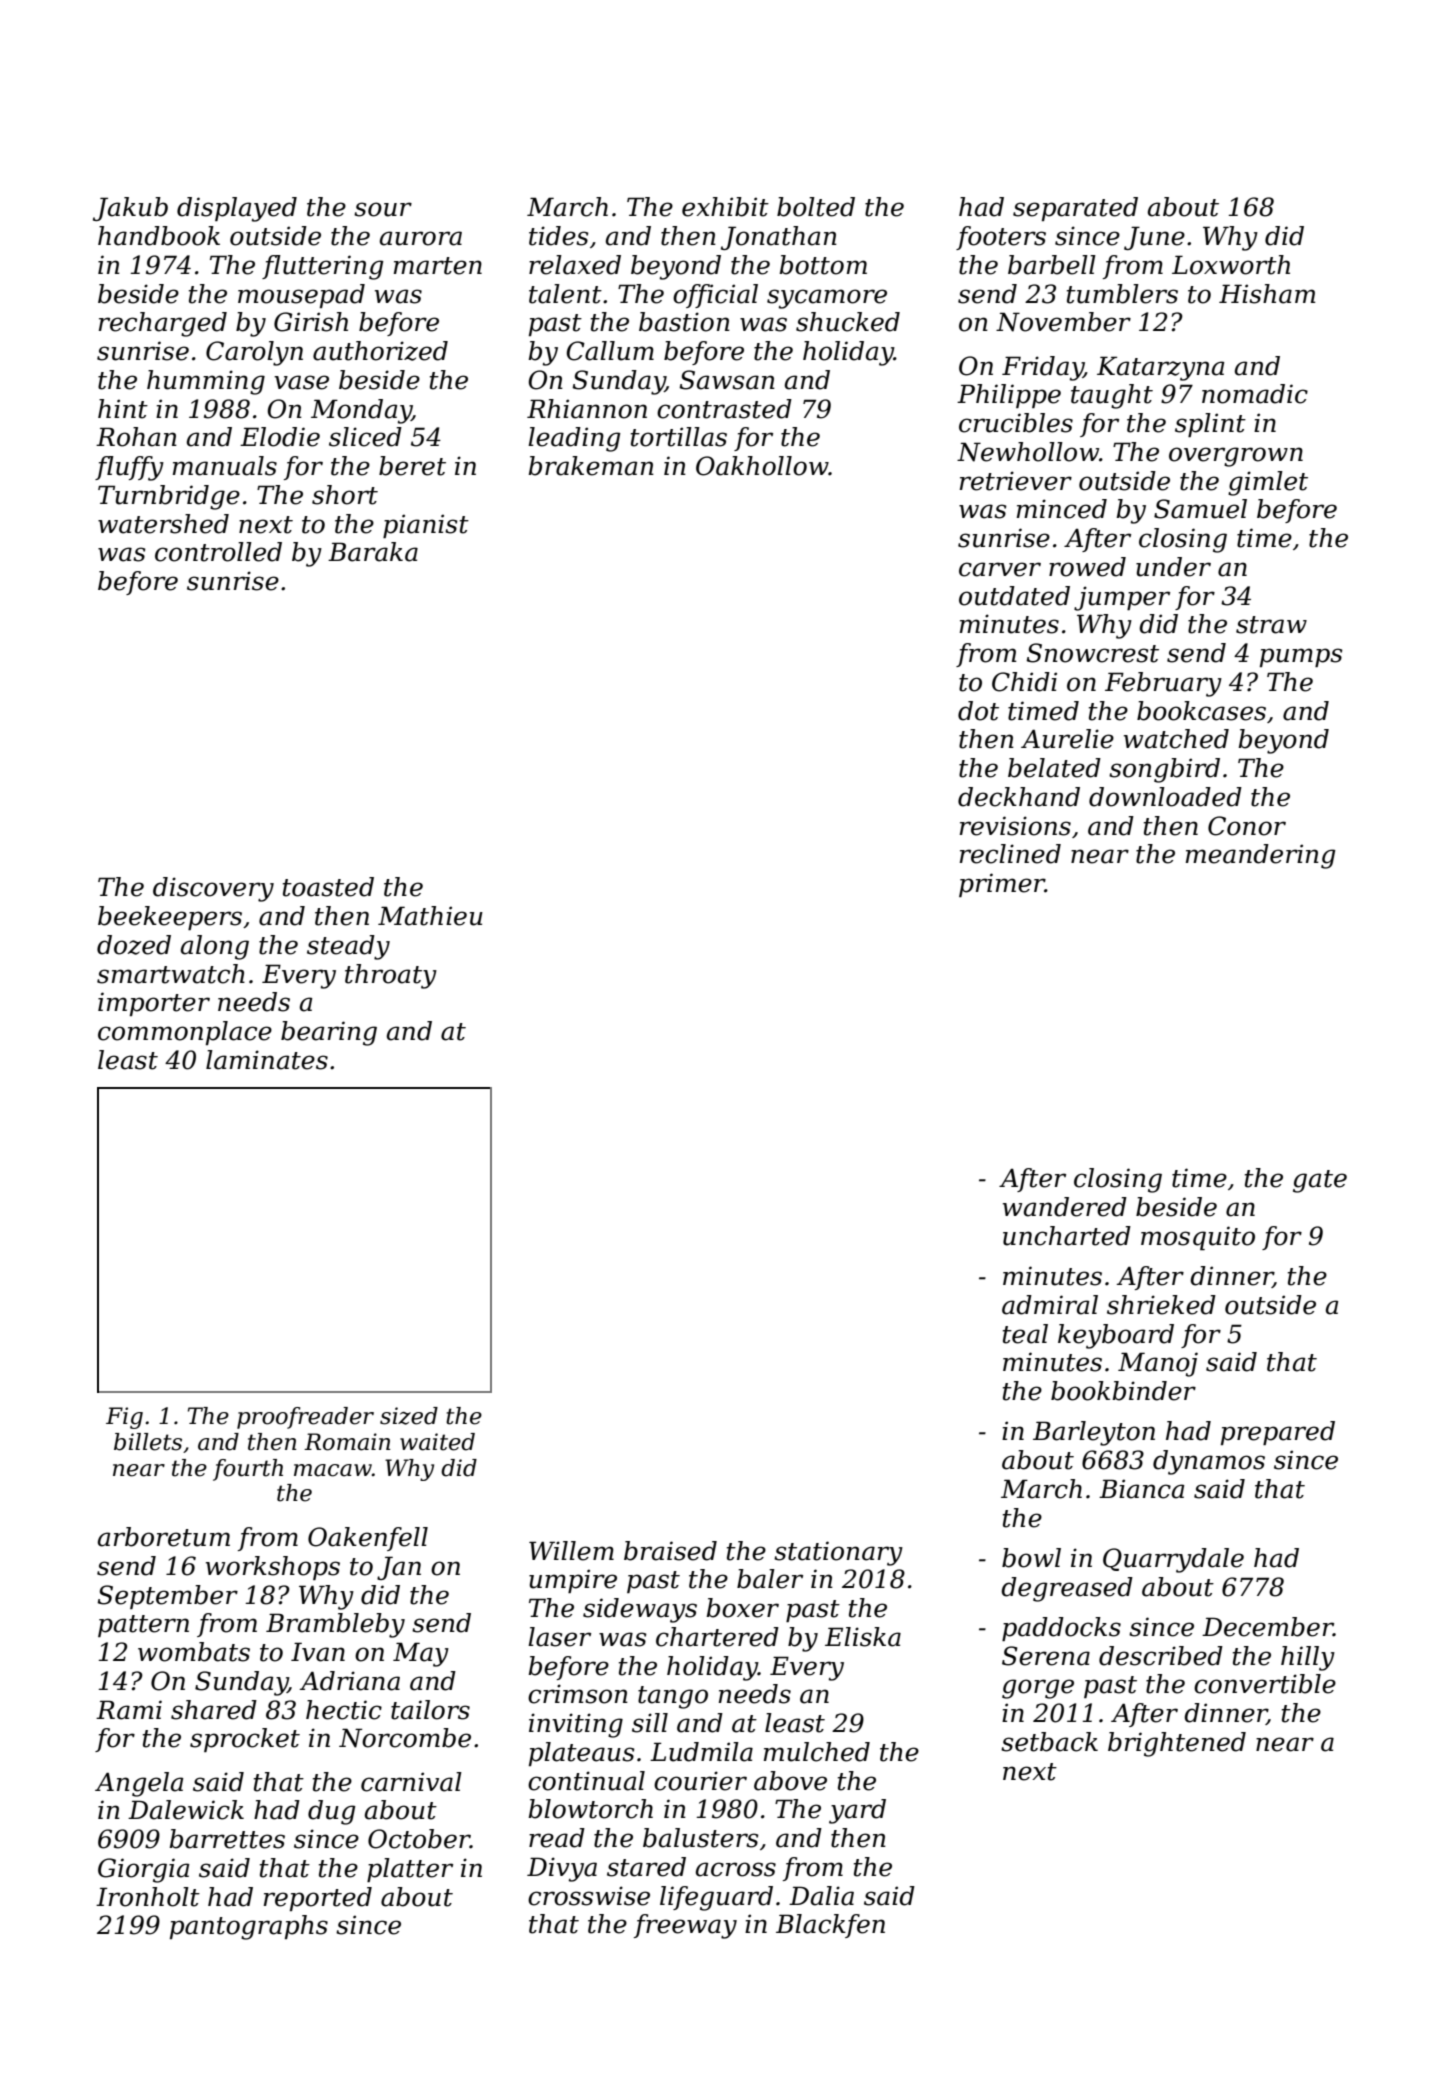  I want to click on reported, so click(318, 1899).
